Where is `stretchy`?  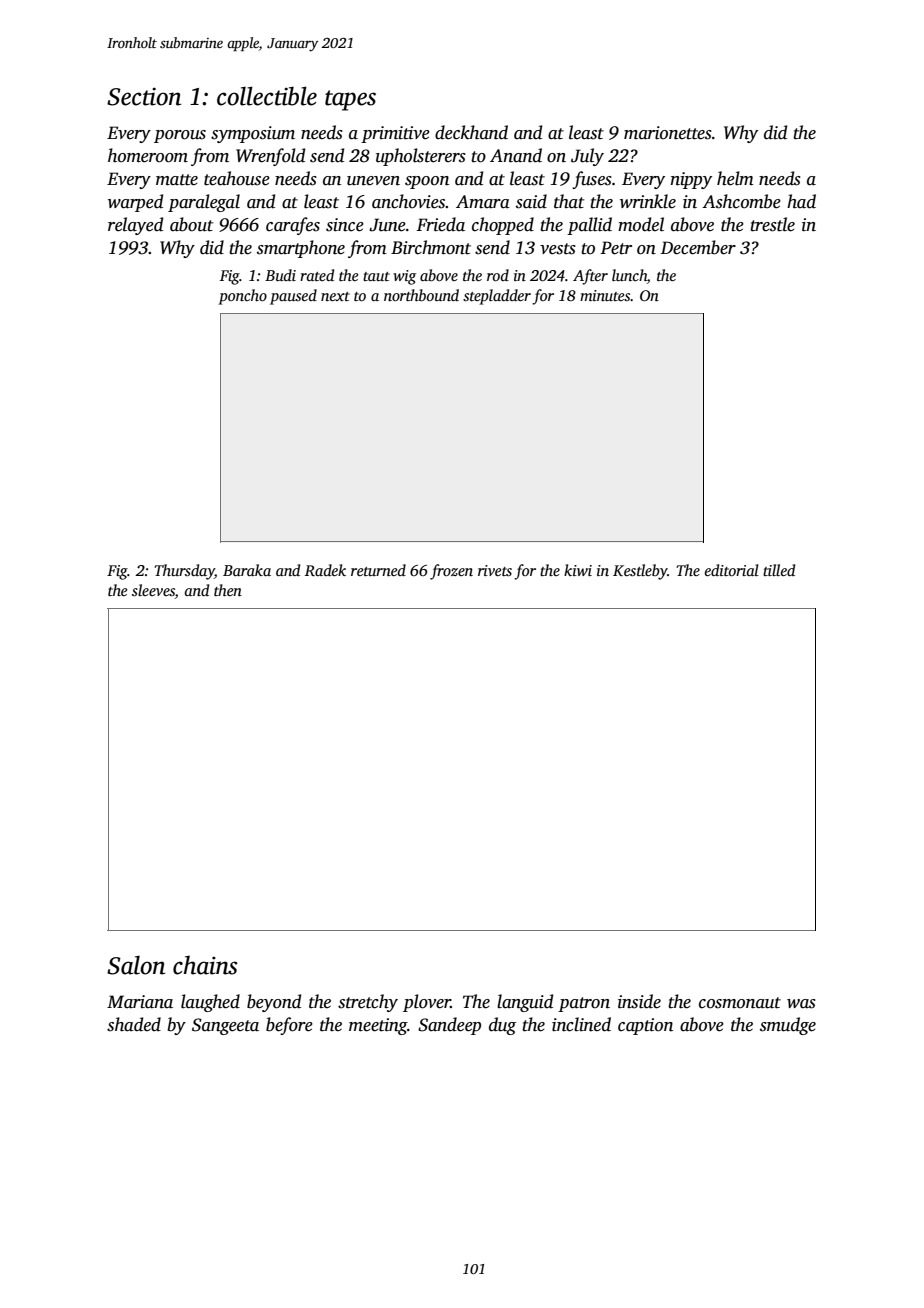
stretchy is located at coordinates (368, 1003).
